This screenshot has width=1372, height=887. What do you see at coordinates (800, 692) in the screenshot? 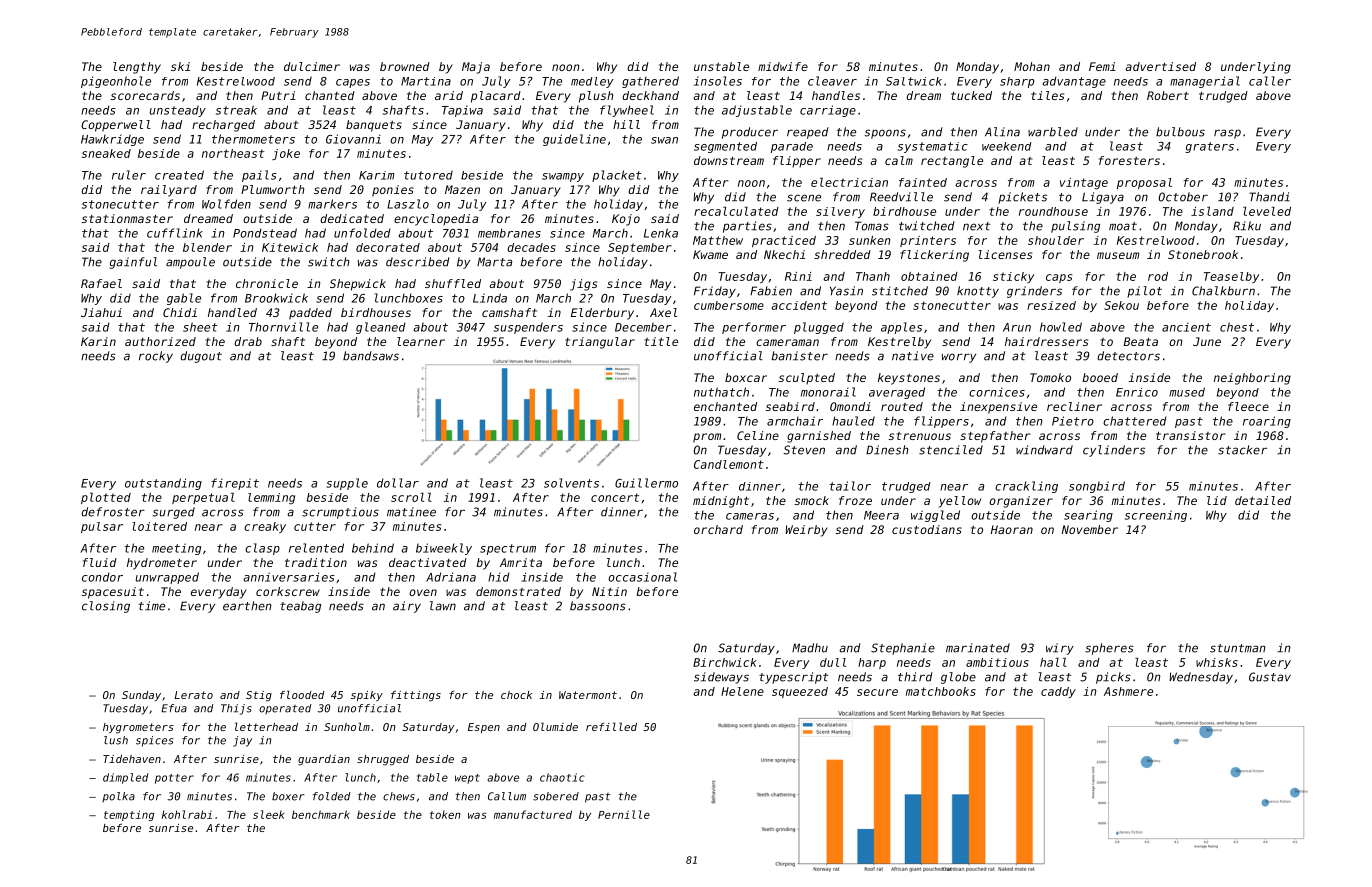
I see `squeezed` at bounding box center [800, 692].
